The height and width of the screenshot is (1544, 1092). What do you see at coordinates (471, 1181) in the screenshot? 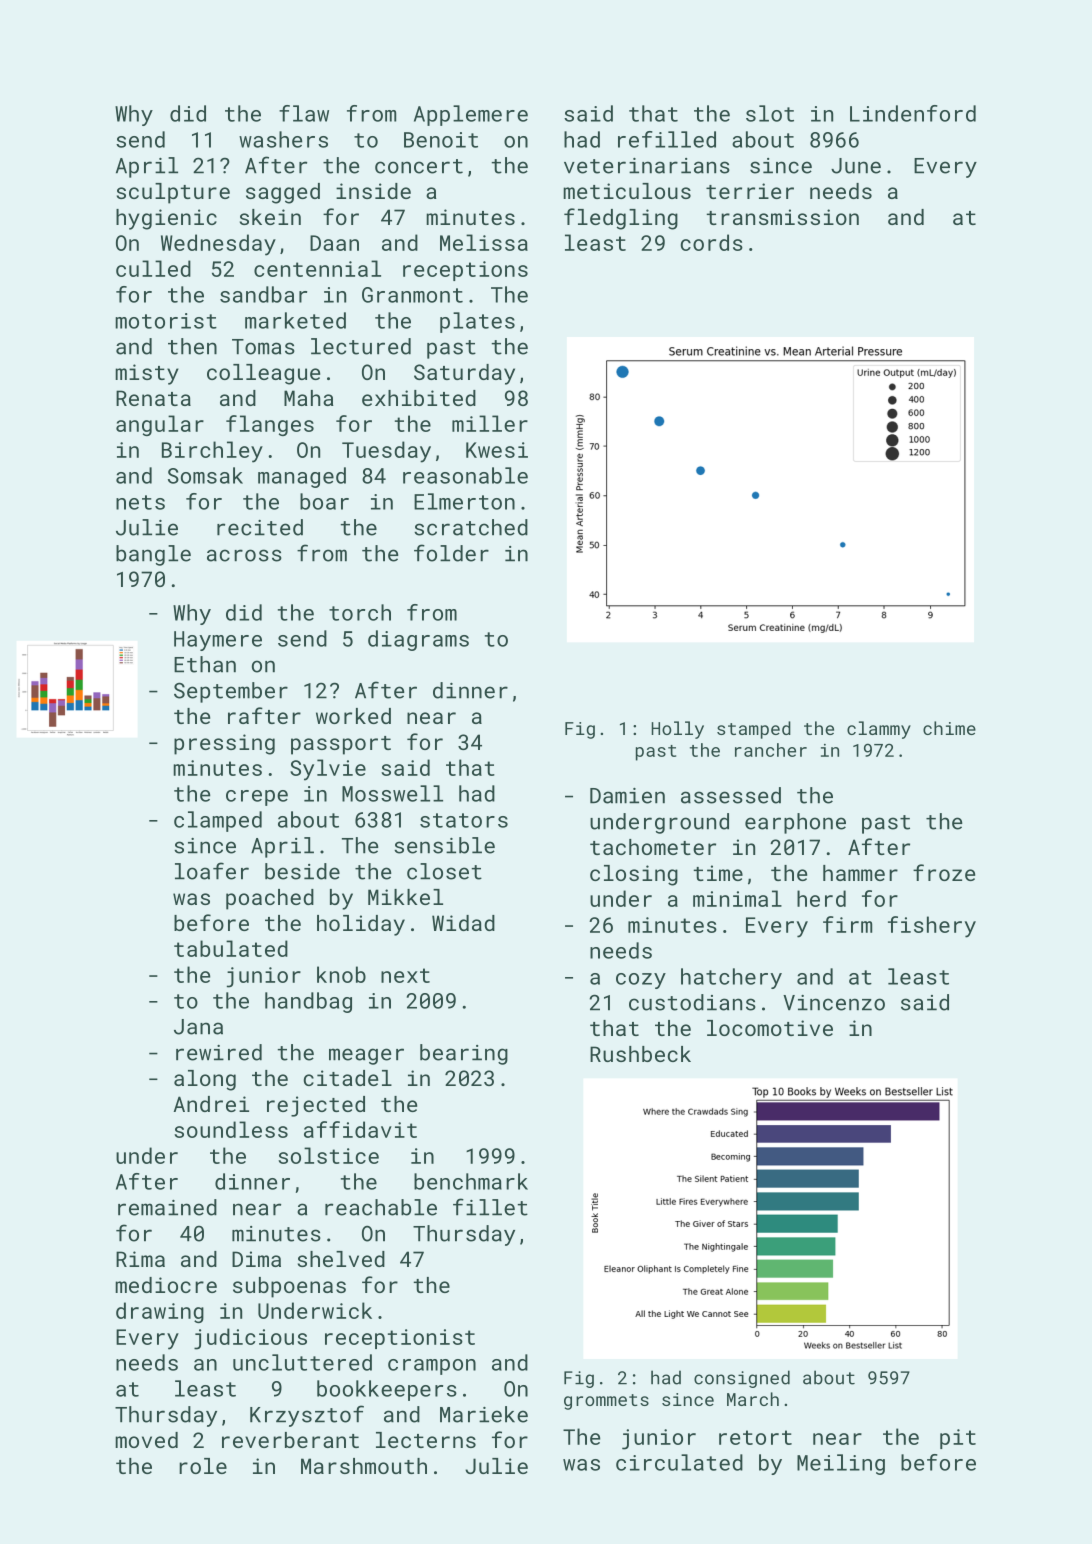
I see `benchmark` at bounding box center [471, 1181].
